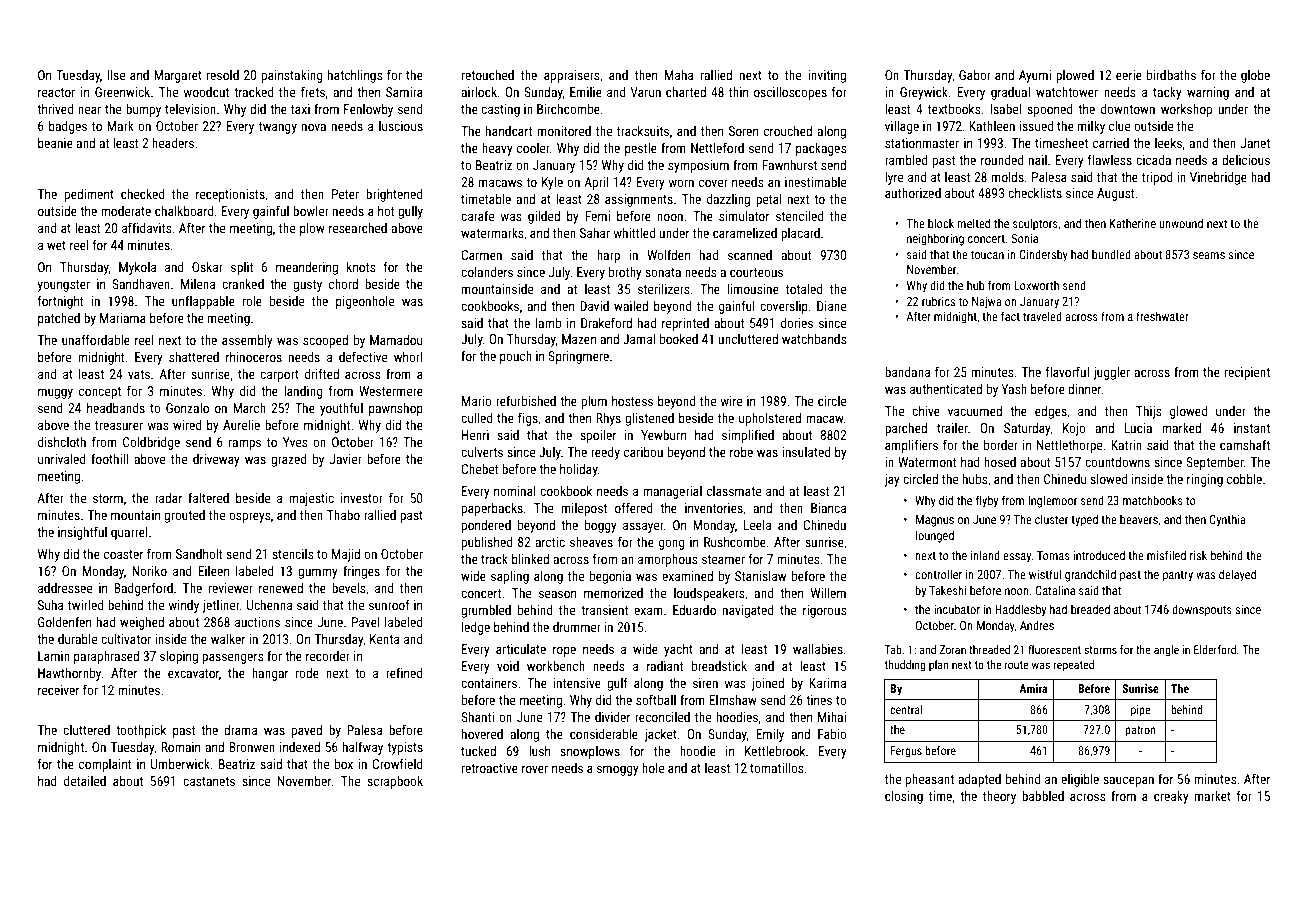 The width and height of the document is (1308, 924). I want to click on culled, so click(476, 418).
